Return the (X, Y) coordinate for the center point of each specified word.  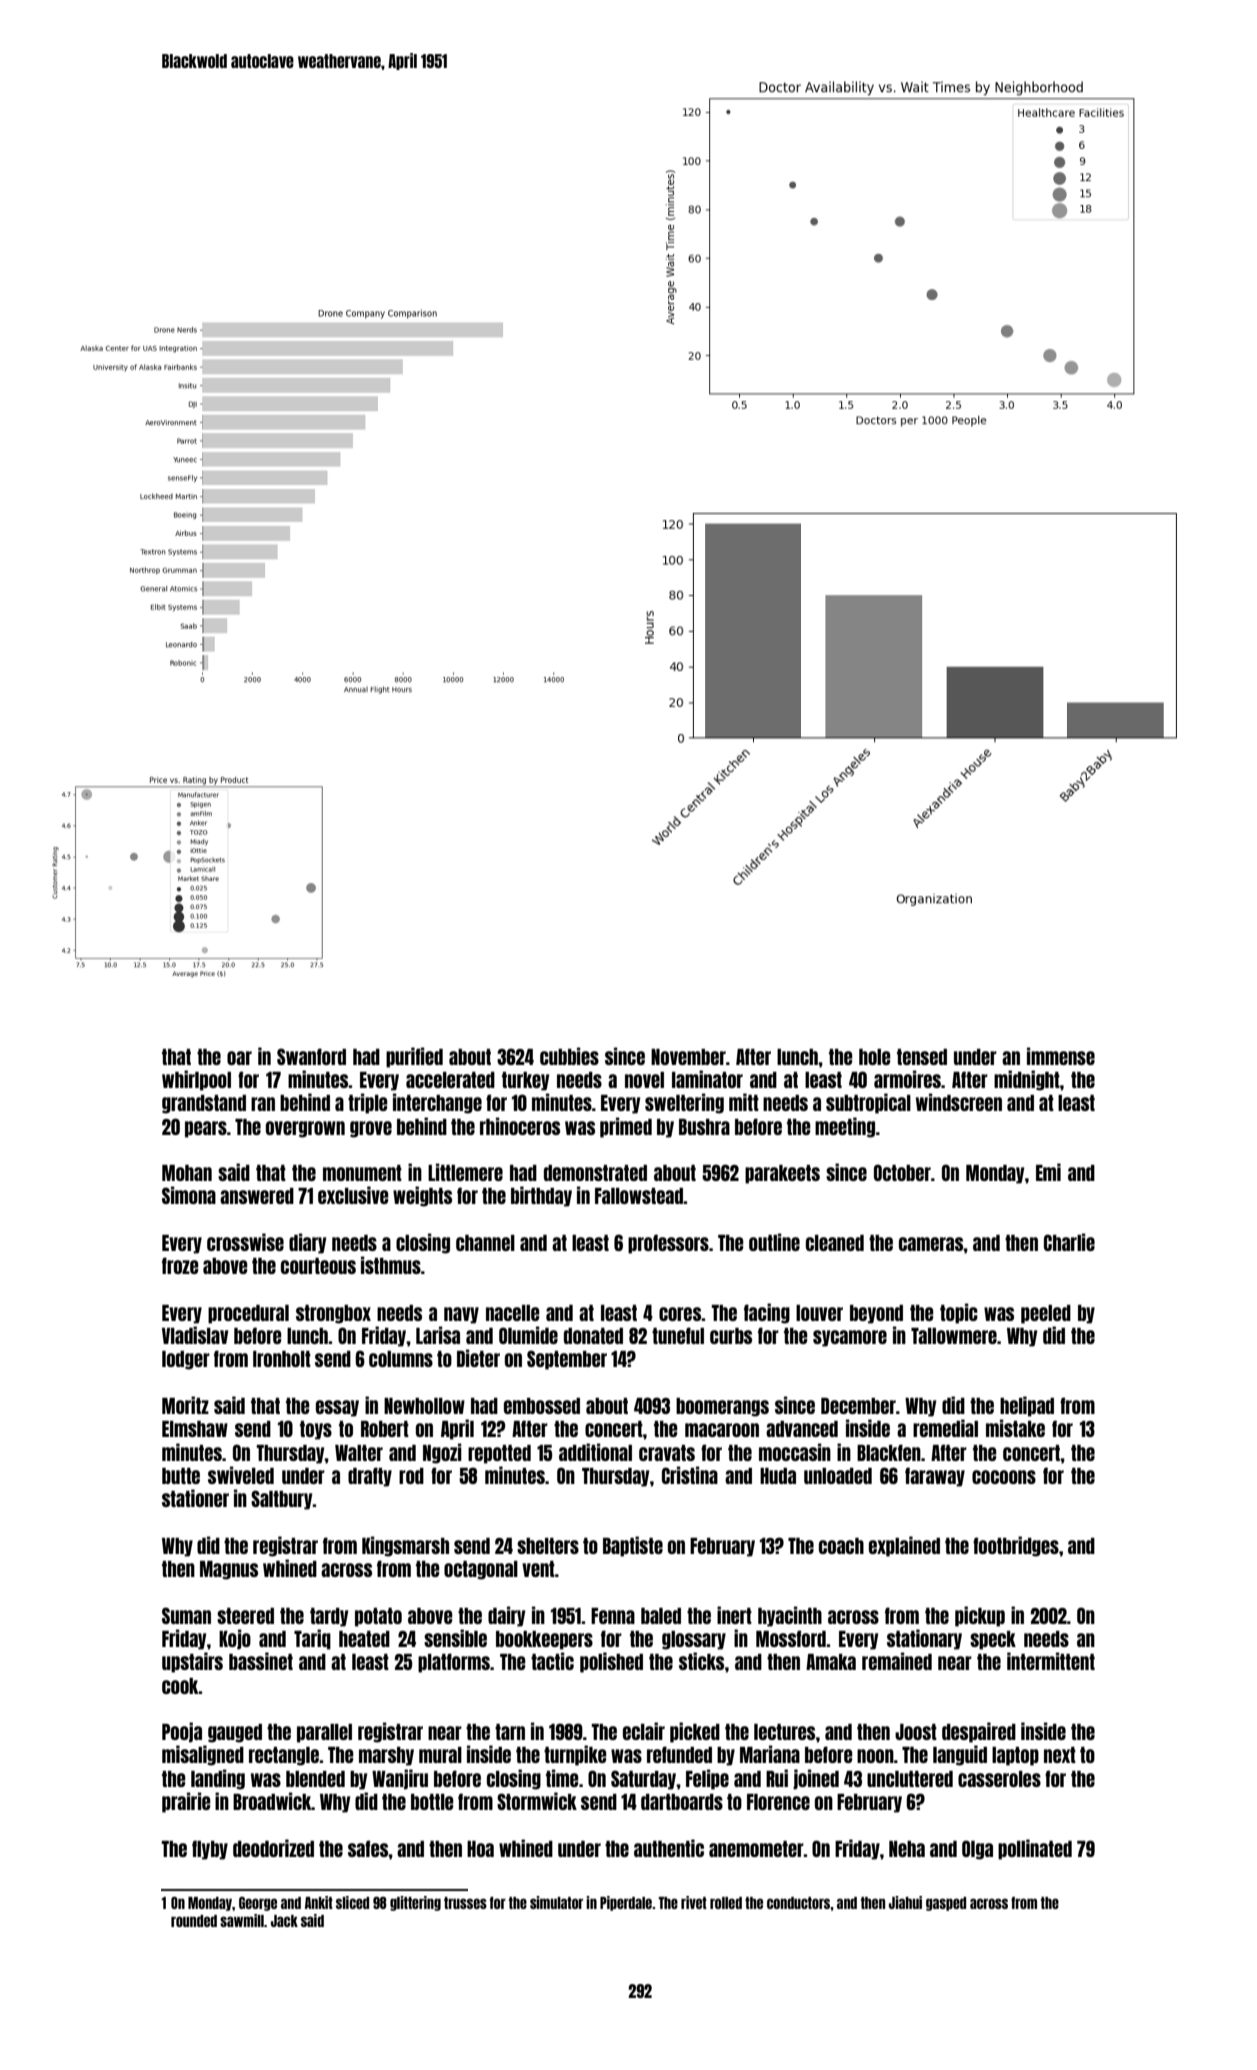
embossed (542, 1406)
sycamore (850, 1338)
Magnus (229, 1570)
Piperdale (626, 1903)
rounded (194, 1921)
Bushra (704, 1127)
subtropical (868, 1103)
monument (362, 1173)
